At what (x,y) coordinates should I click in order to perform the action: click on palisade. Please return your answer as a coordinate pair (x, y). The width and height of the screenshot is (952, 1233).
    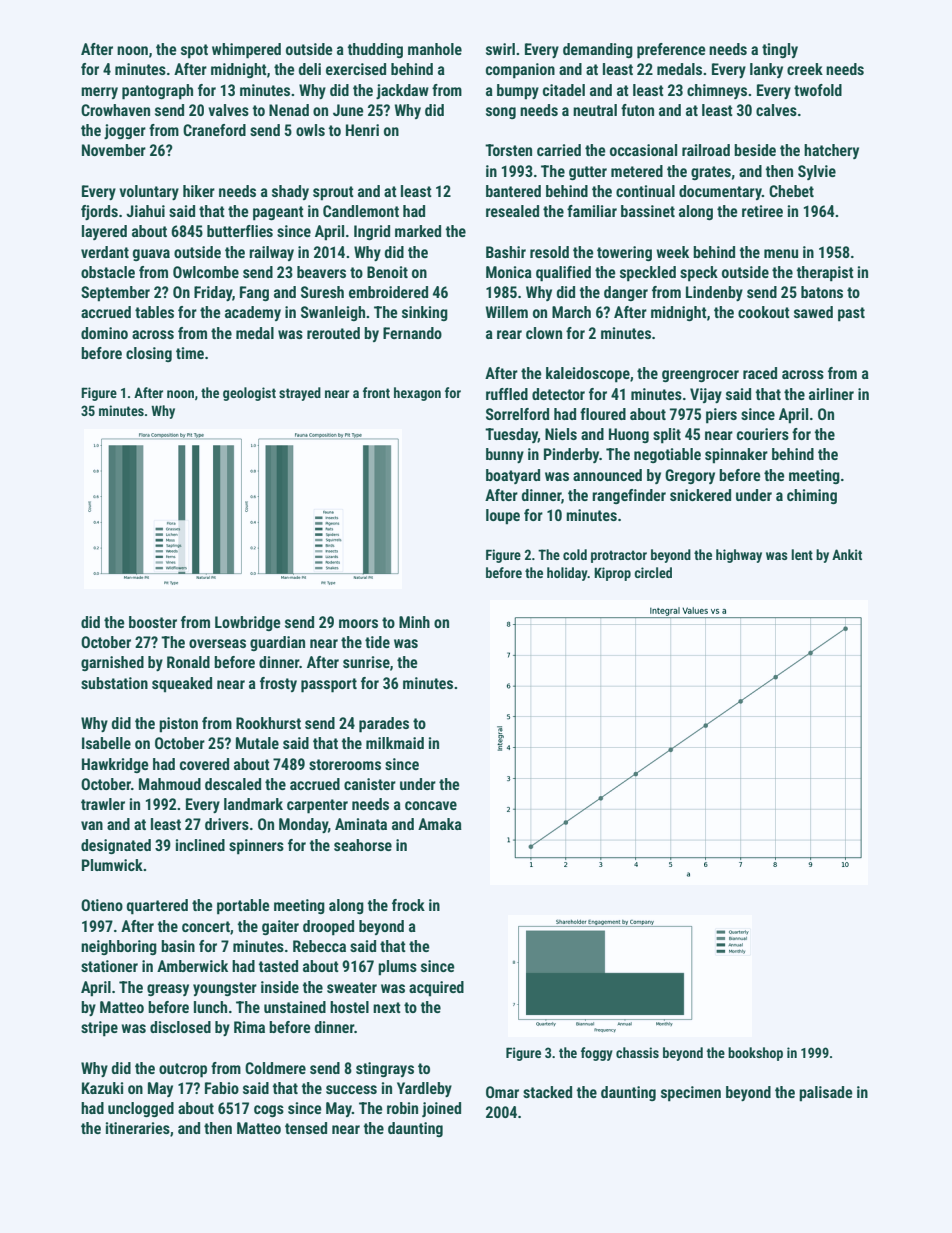
    Looking at the image, I should click on (826, 1094).
